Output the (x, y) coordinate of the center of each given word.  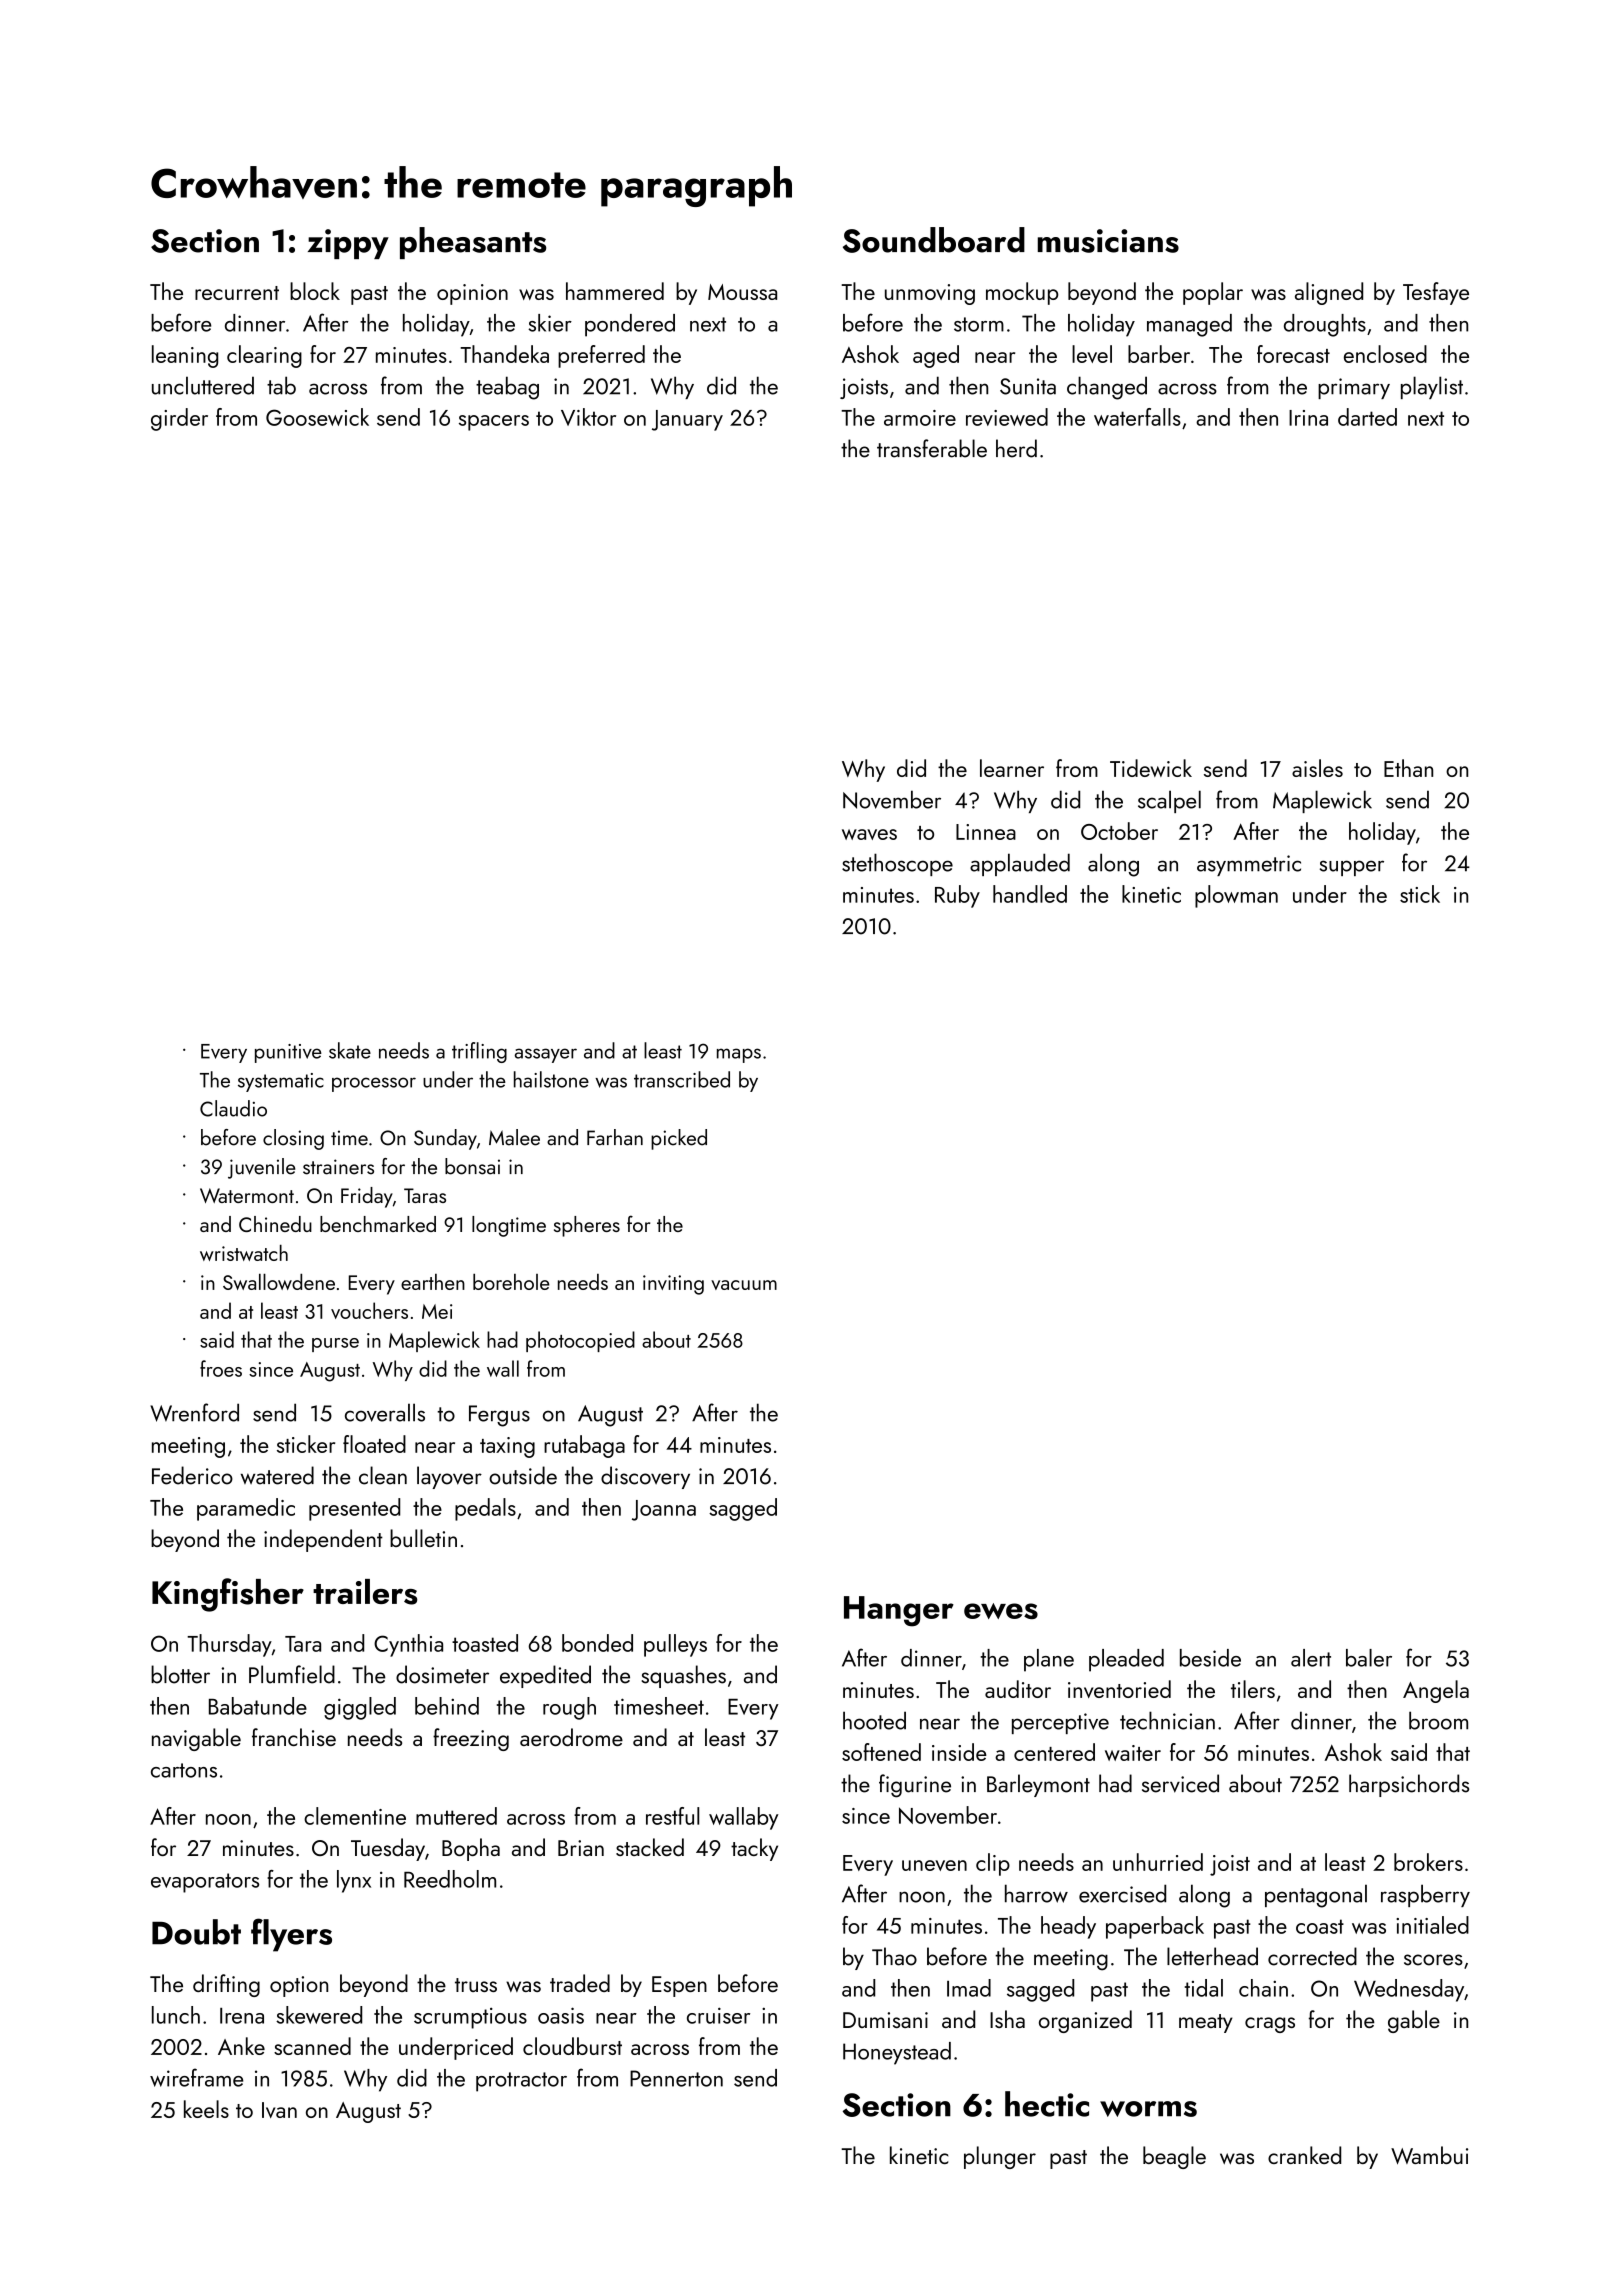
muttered (456, 1816)
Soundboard (934, 240)
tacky (754, 1849)
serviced (1180, 1783)
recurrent (237, 293)
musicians (1108, 241)
